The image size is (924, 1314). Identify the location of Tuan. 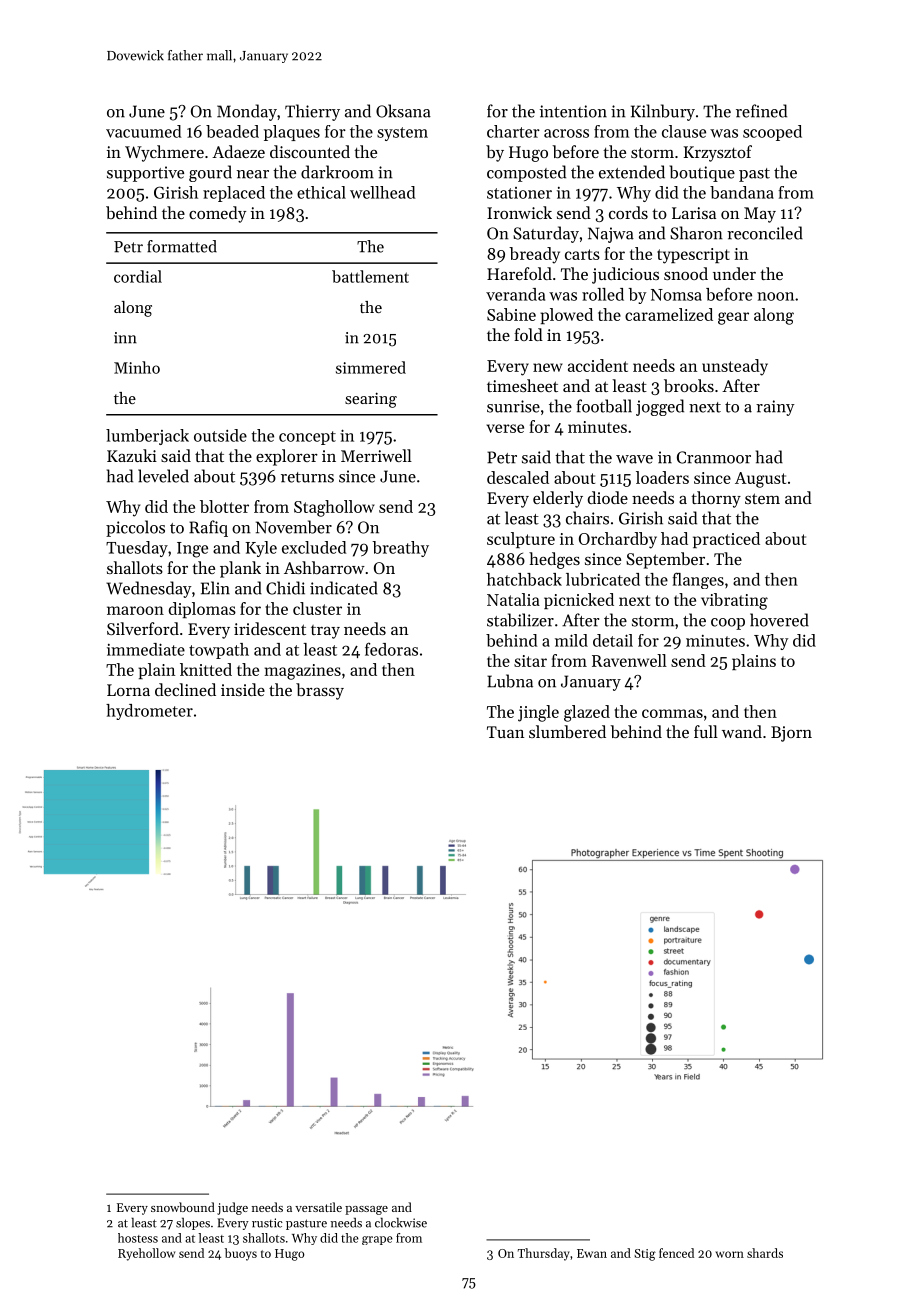
(505, 732).
